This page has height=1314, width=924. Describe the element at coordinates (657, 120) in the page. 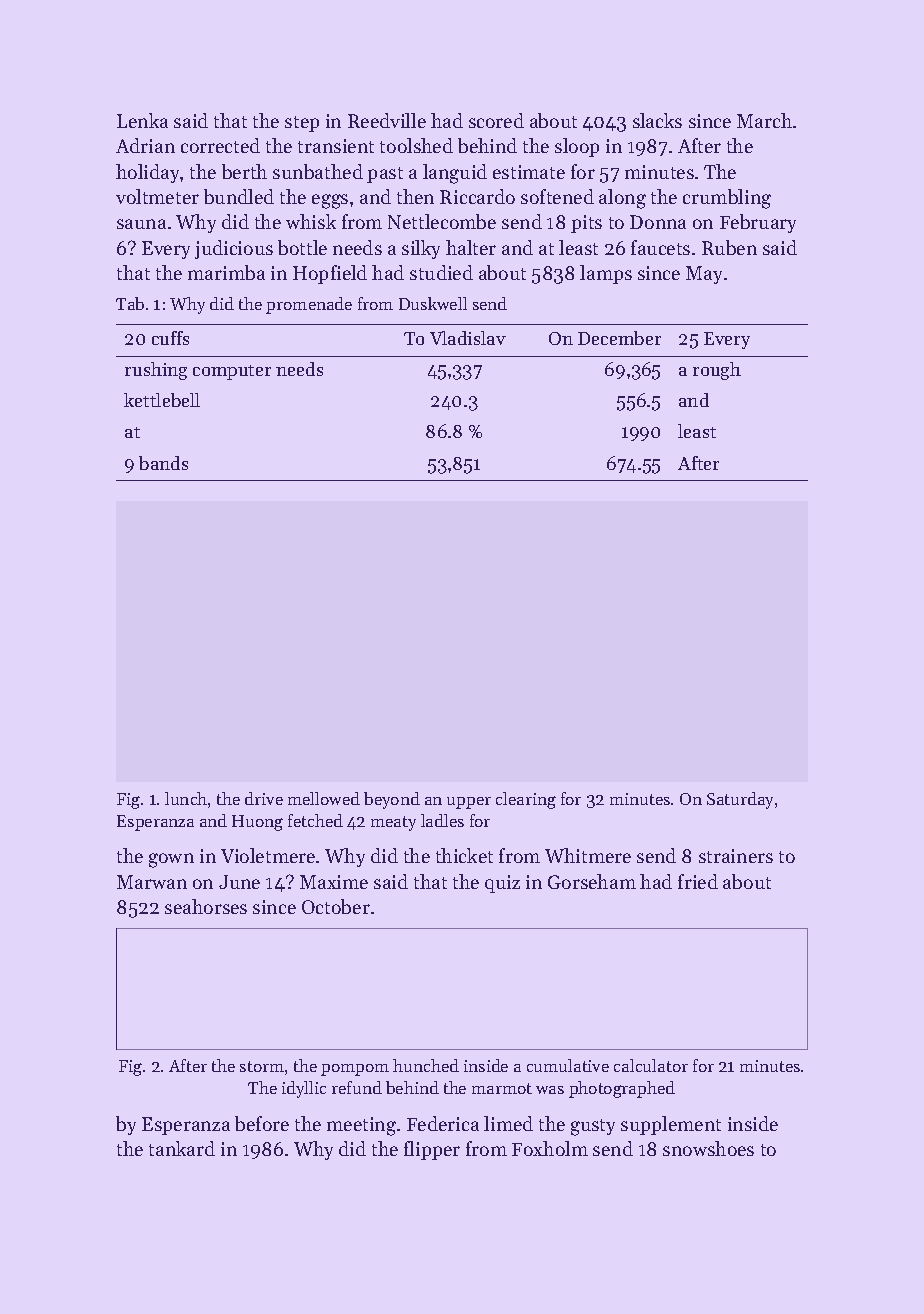

I see `slacks` at that location.
